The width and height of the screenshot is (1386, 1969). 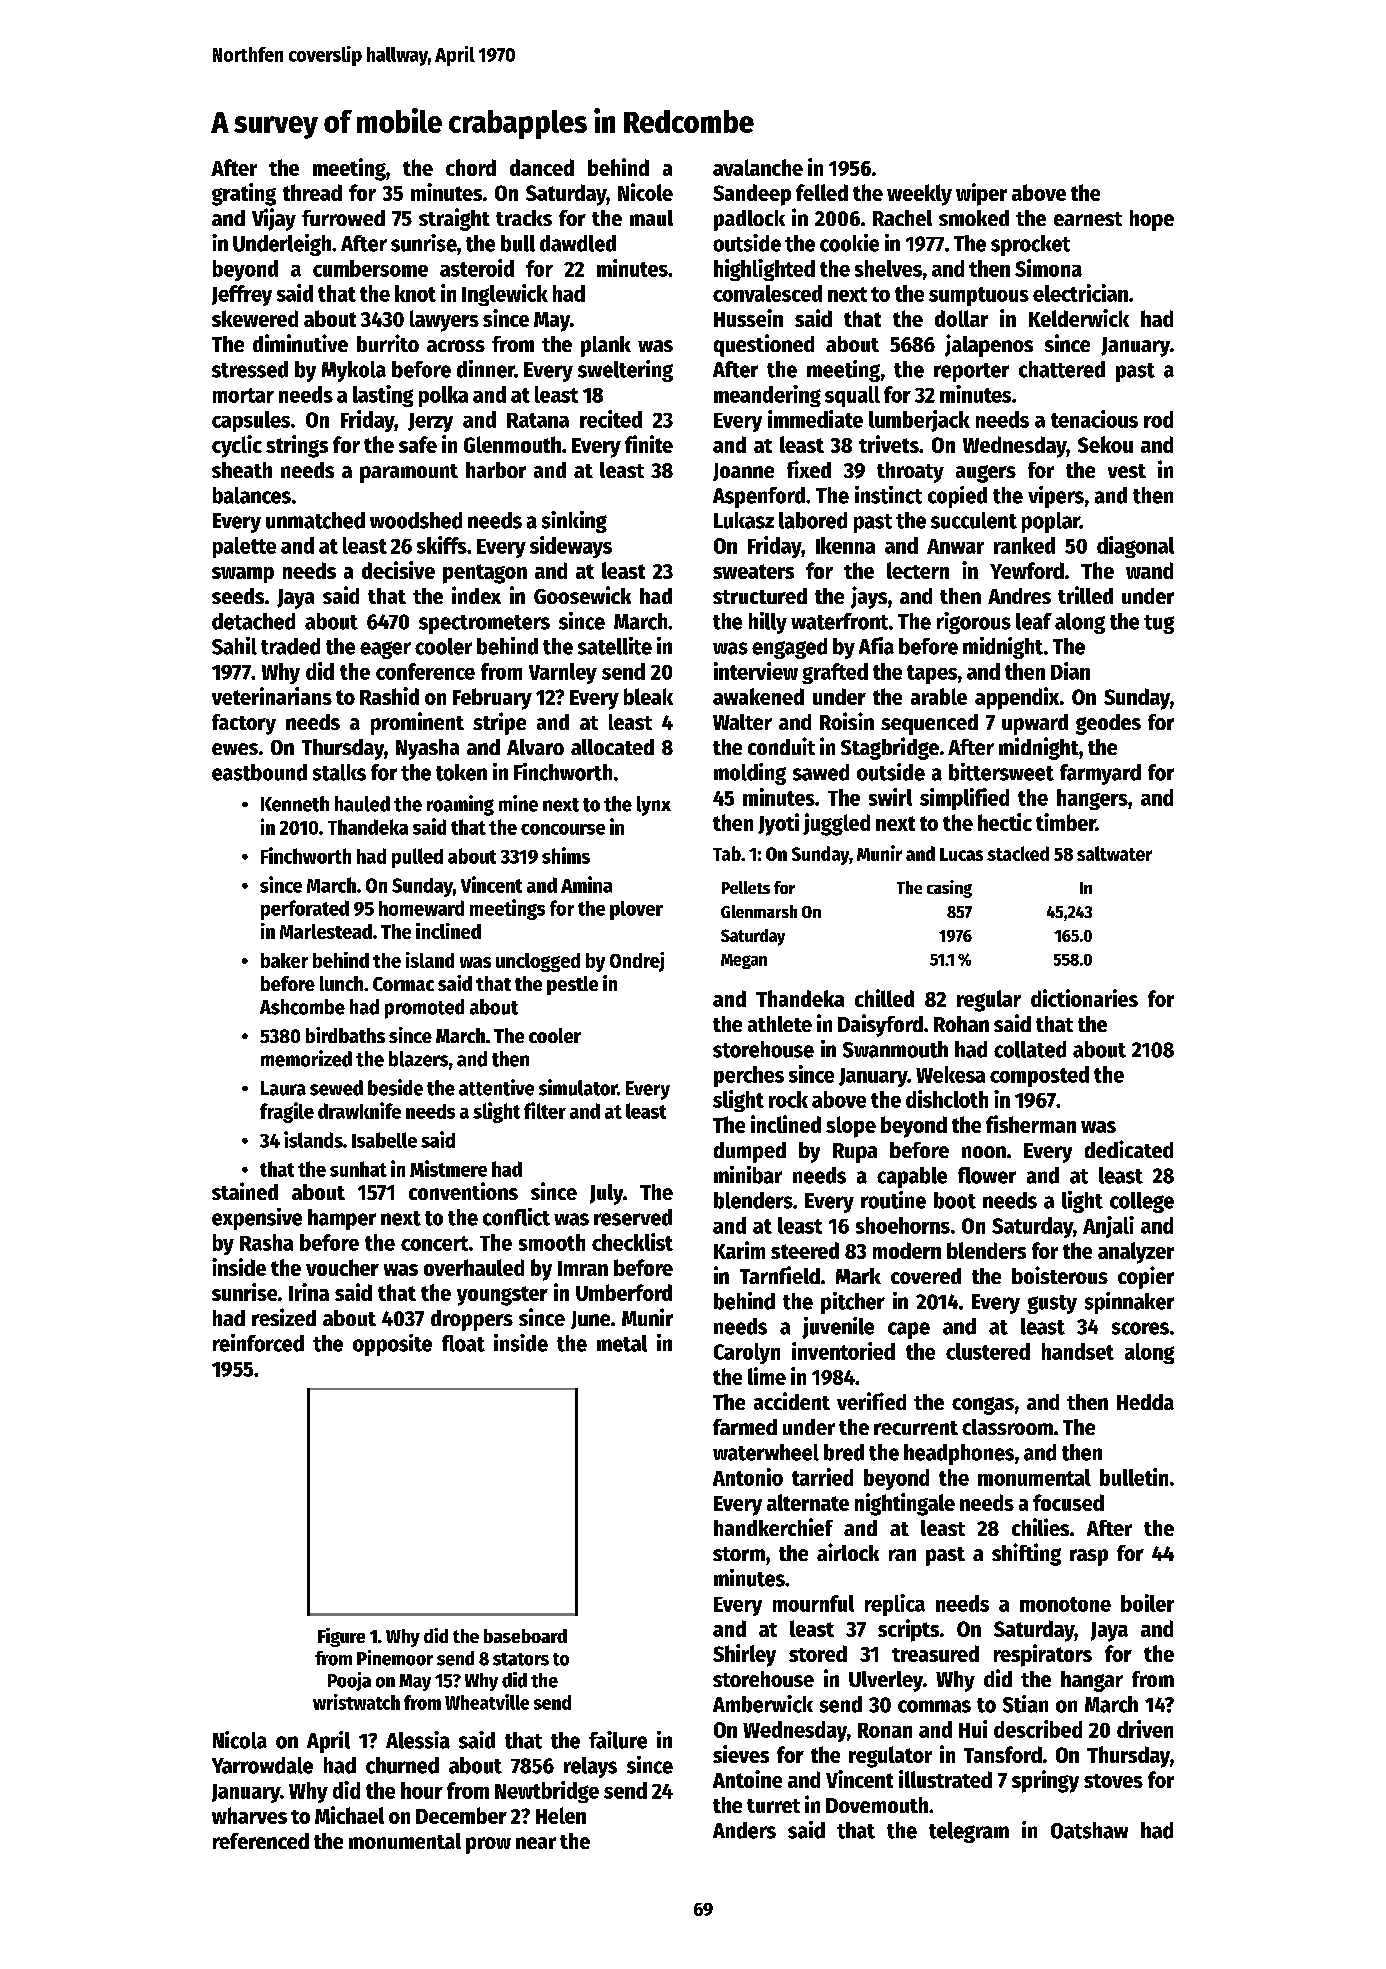 I want to click on danced, so click(x=542, y=167).
